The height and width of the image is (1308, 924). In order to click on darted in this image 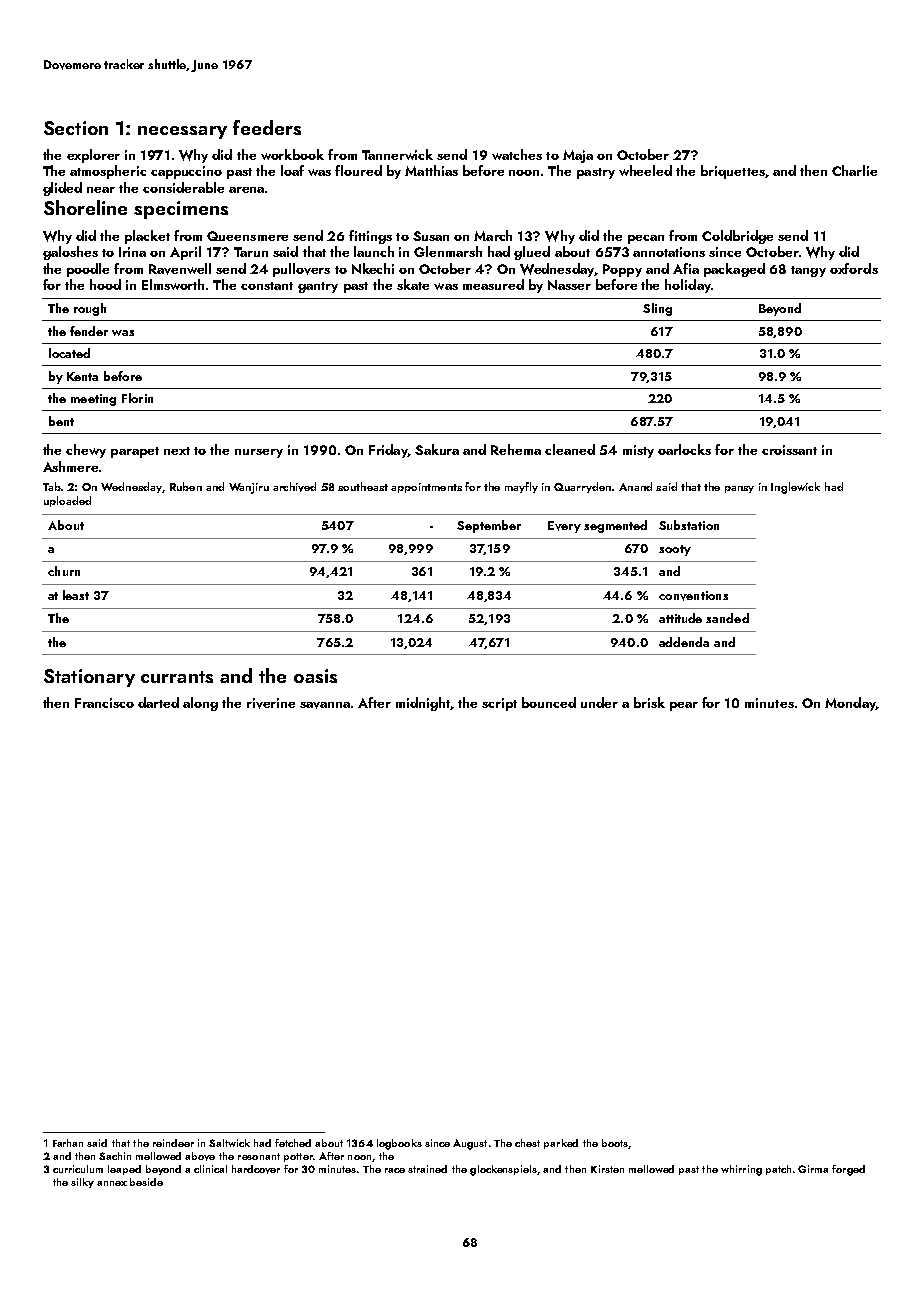, I will do `click(158, 702)`.
